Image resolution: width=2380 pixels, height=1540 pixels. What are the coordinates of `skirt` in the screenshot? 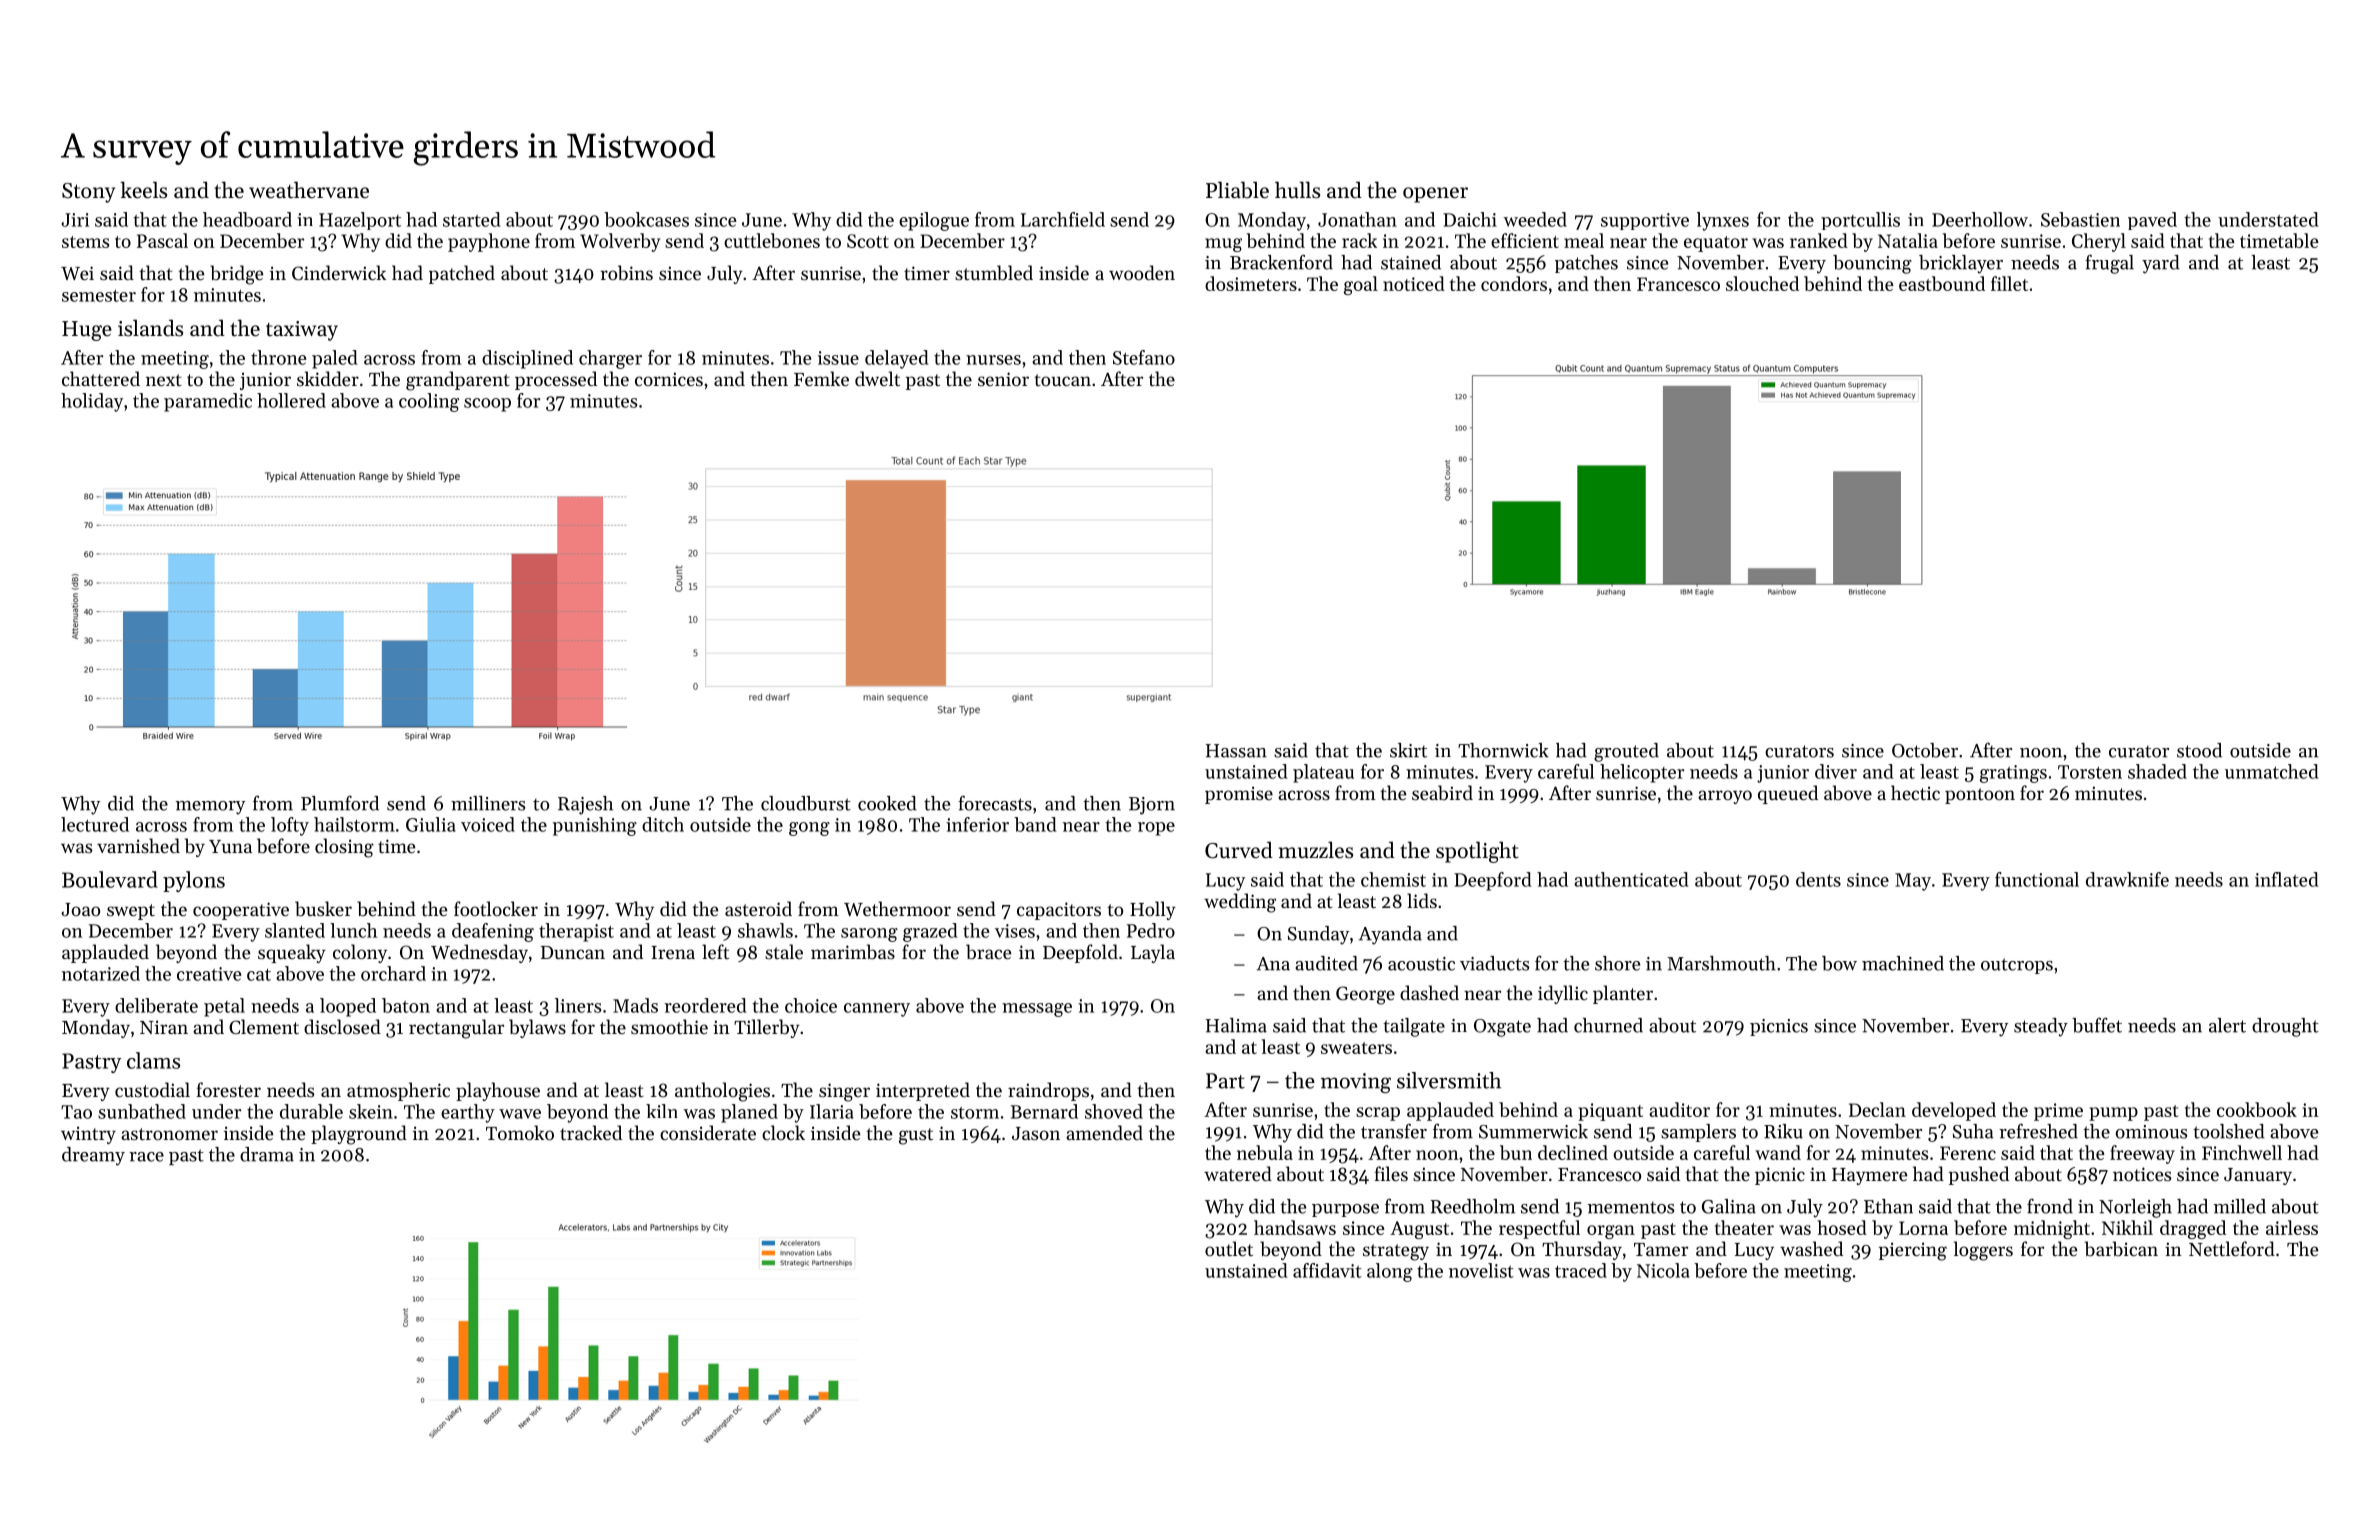 It's located at (1408, 750).
